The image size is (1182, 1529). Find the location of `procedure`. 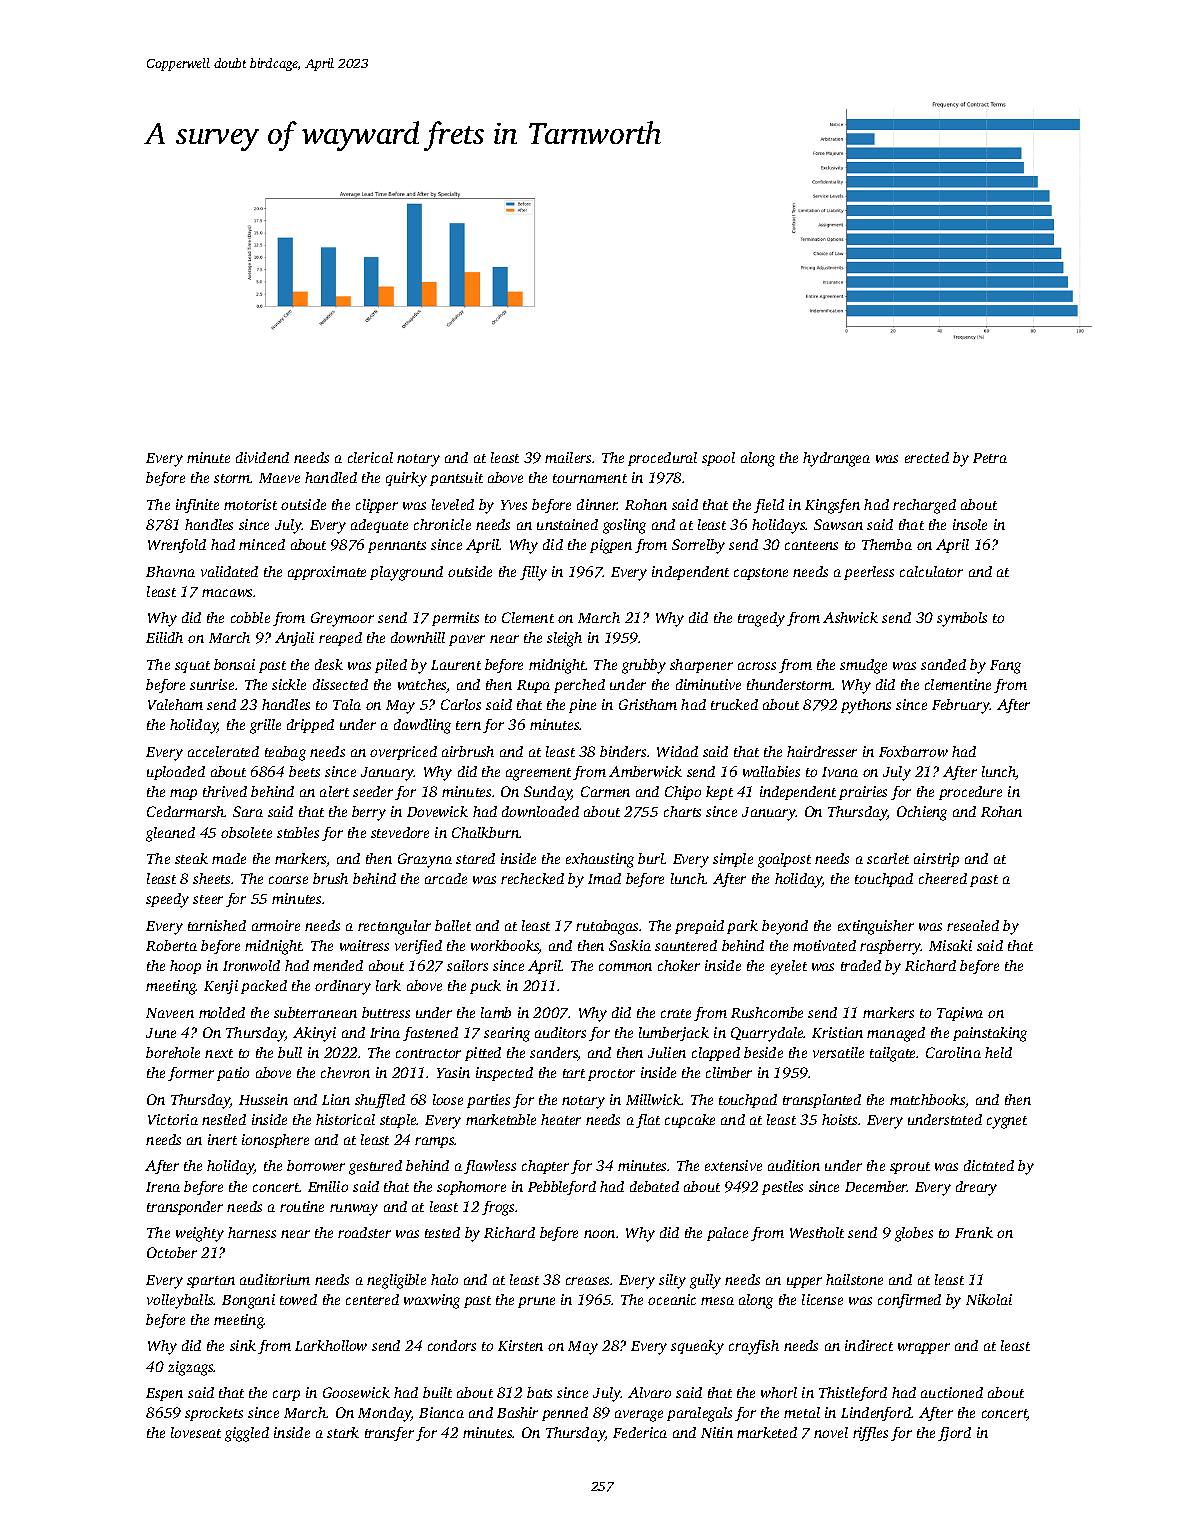

procedure is located at coordinates (970, 793).
